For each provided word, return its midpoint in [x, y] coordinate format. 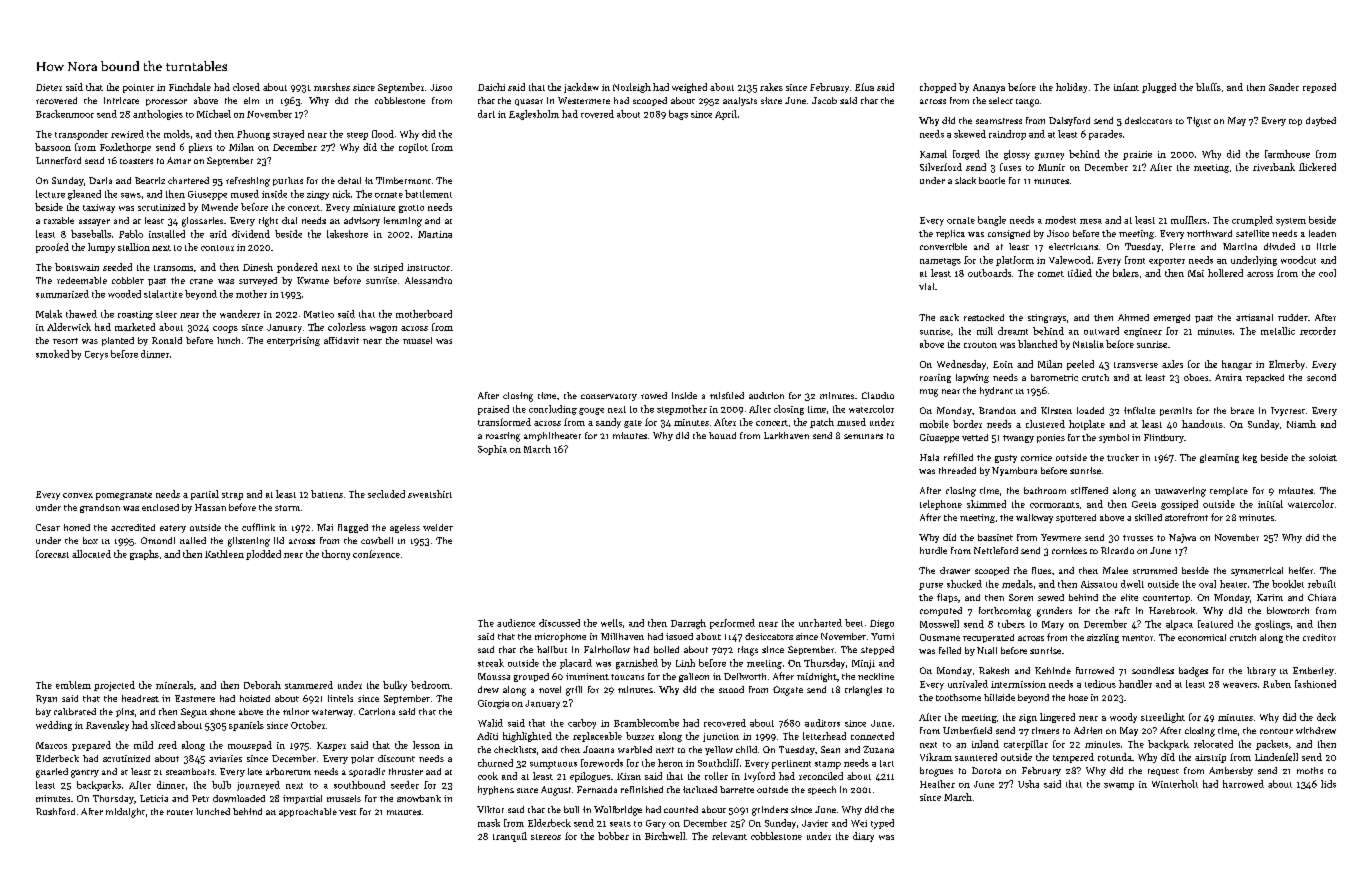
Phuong [253, 135]
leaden [1322, 233]
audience [516, 623]
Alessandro [428, 280]
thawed [81, 314]
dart [486, 114]
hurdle [933, 550]
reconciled [821, 776]
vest [347, 812]
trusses [1138, 538]
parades [1105, 135]
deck [1326, 717]
